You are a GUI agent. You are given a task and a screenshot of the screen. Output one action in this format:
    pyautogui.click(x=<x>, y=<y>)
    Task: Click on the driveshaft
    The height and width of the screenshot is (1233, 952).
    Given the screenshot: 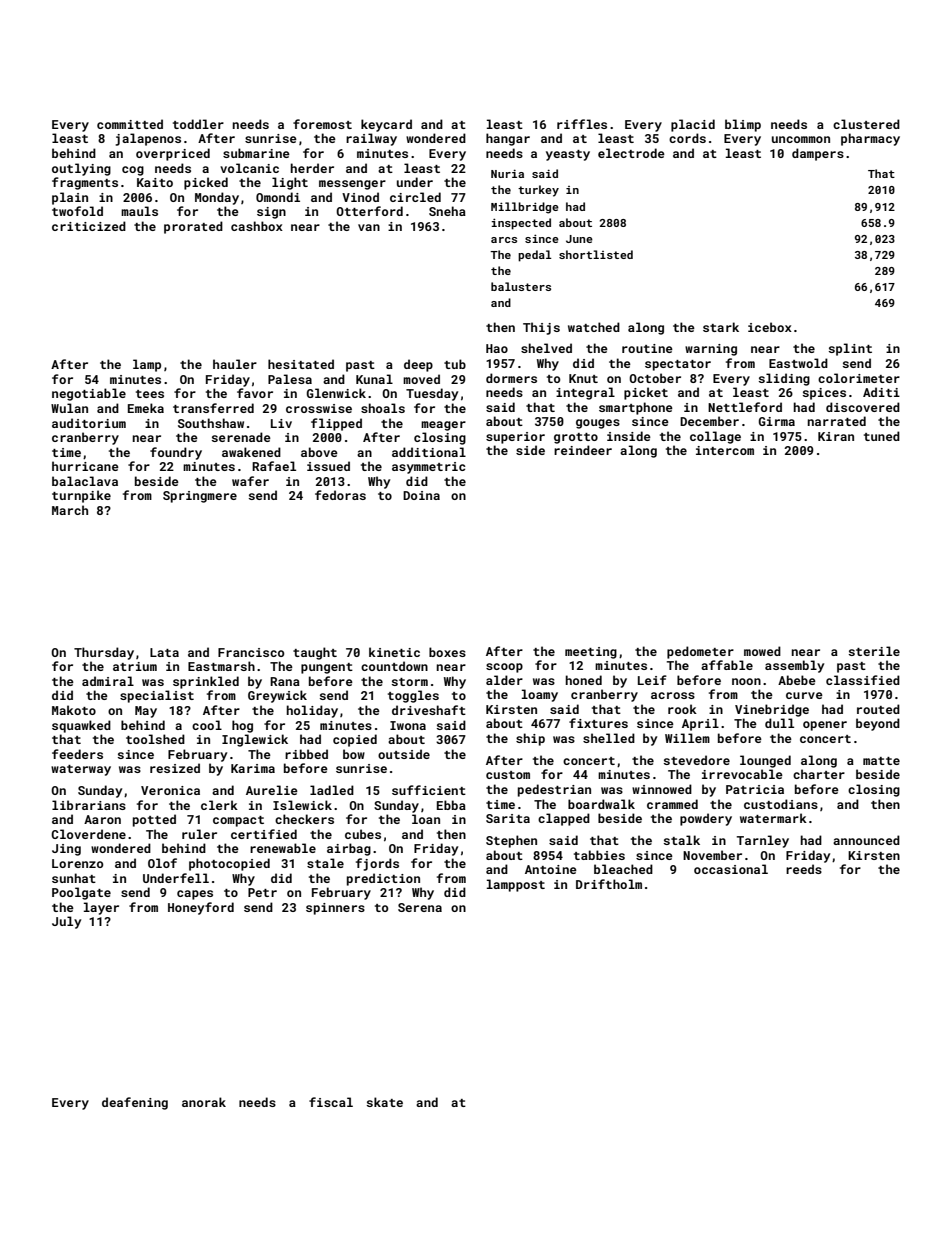 What is the action you would take?
    pyautogui.click(x=429, y=710)
